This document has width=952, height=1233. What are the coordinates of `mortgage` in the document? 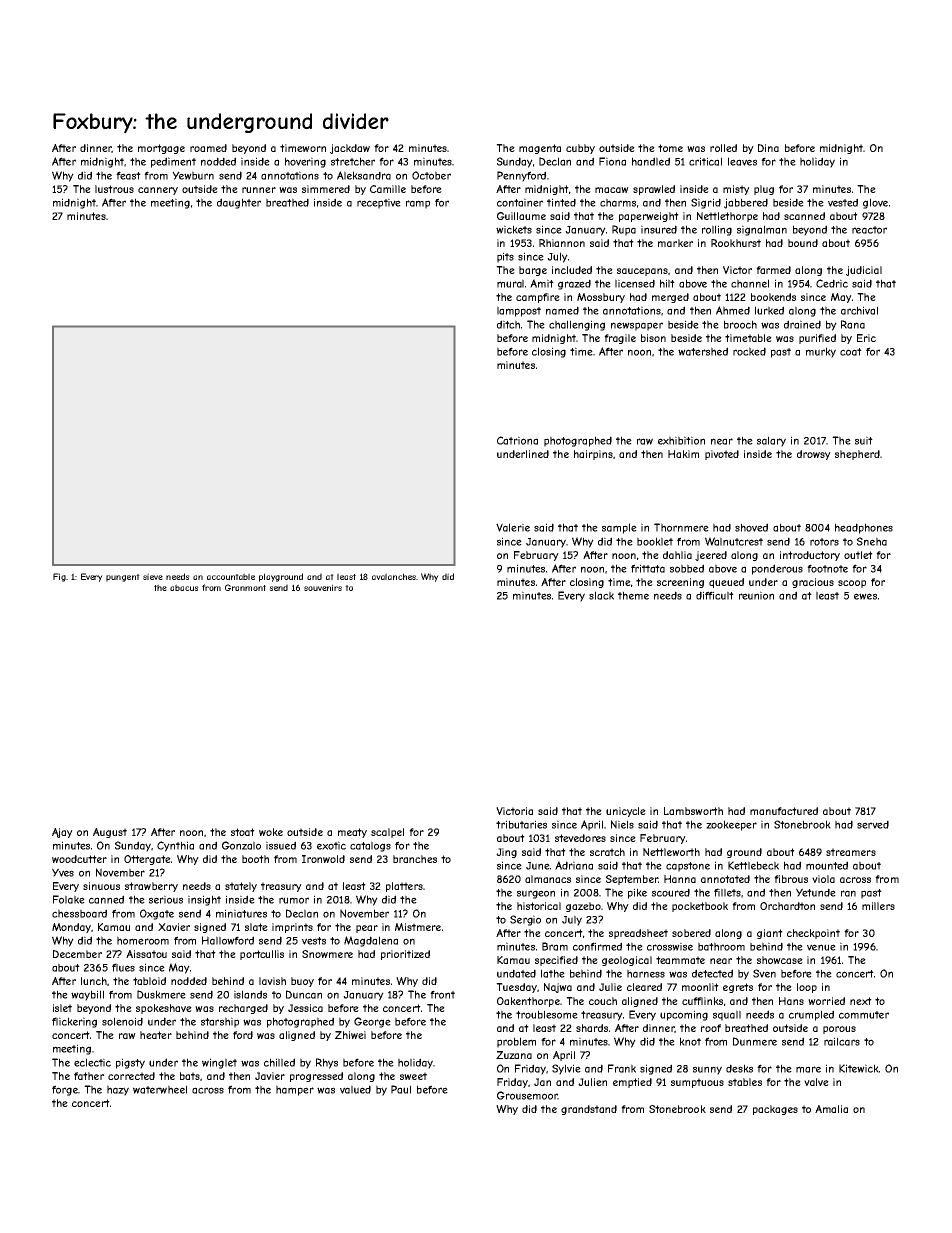 It's located at (161, 149).
